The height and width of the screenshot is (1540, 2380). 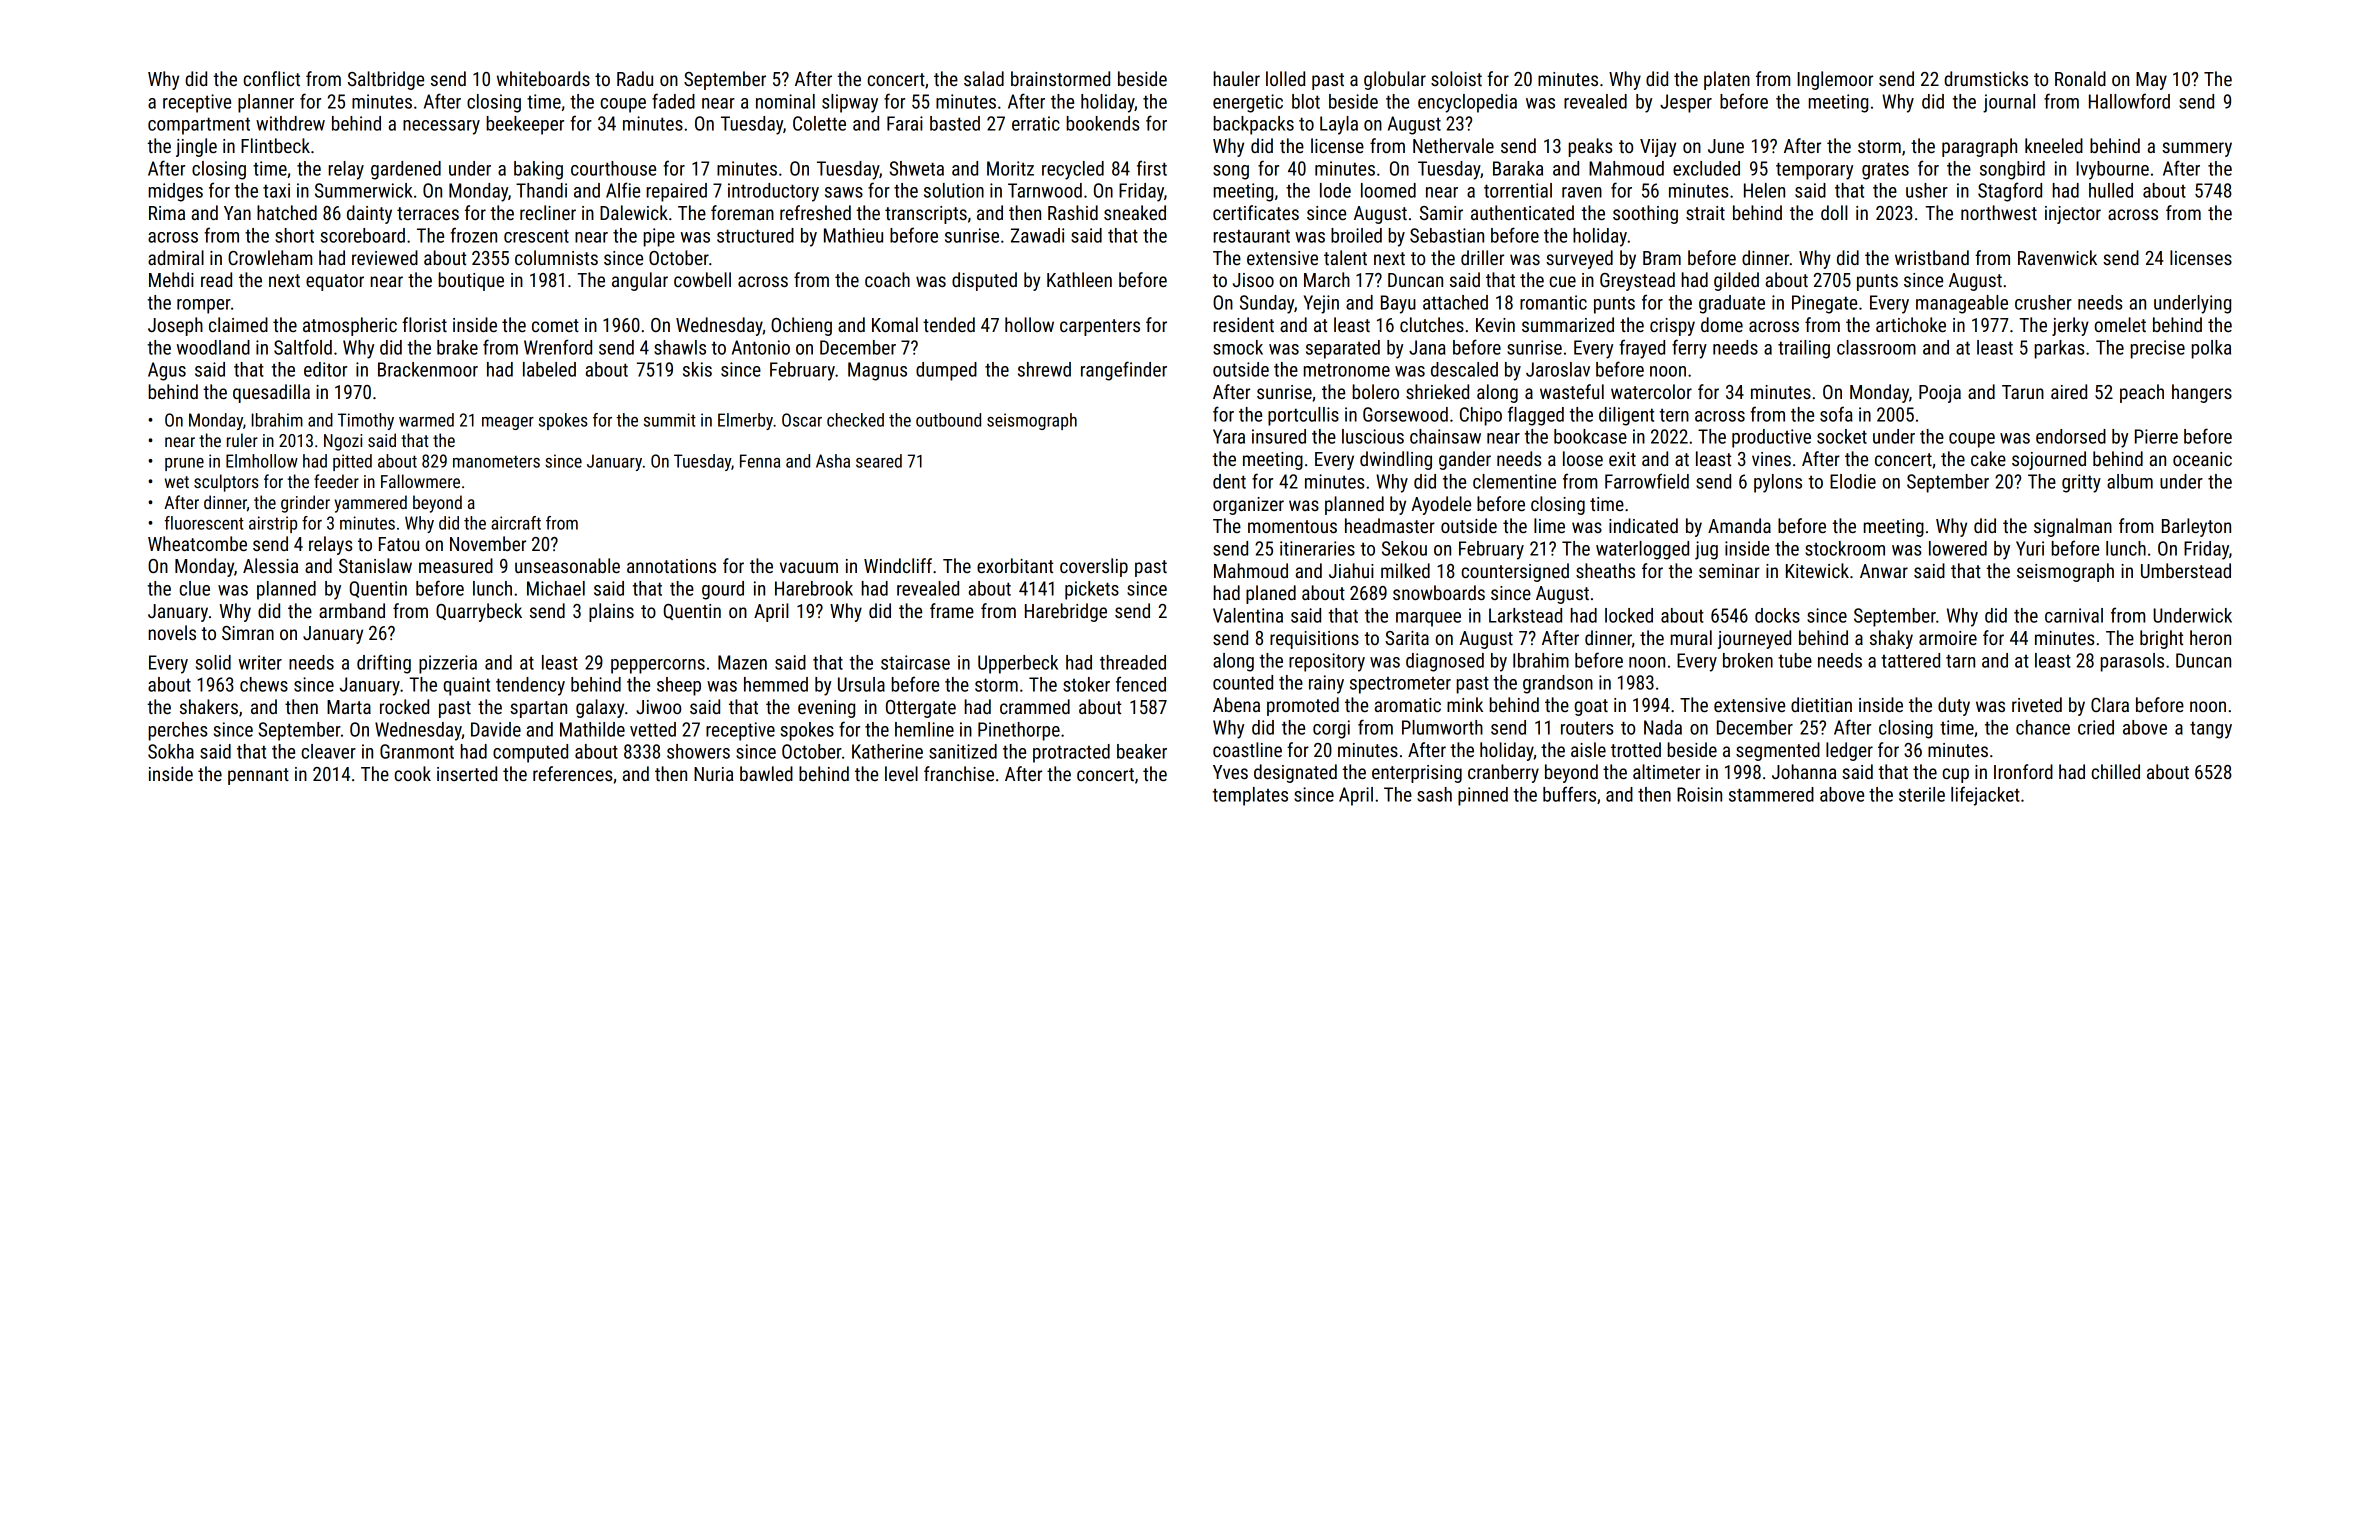 I want to click on novels, so click(x=172, y=632).
